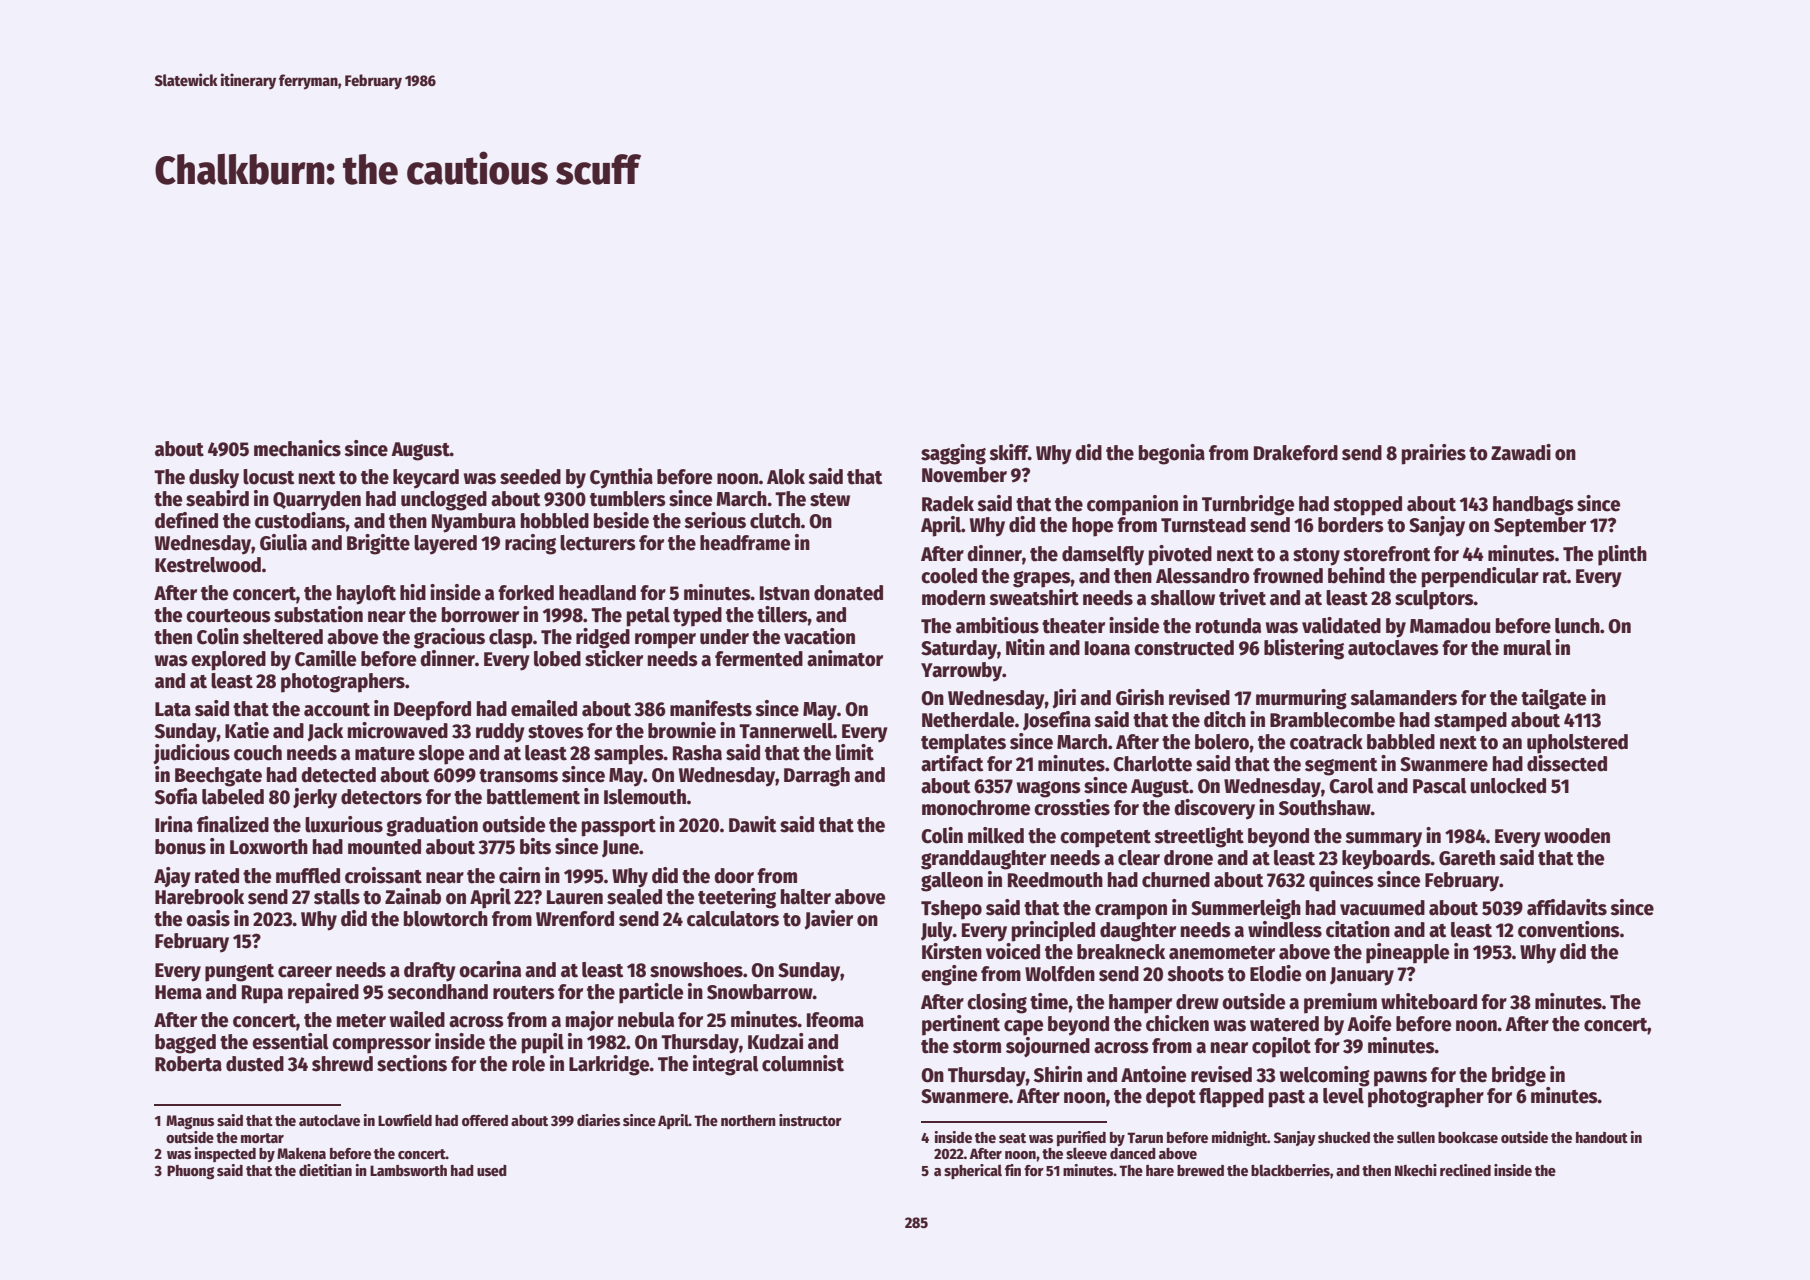 Image resolution: width=1810 pixels, height=1280 pixels. What do you see at coordinates (646, 1020) in the screenshot?
I see `nebula` at bounding box center [646, 1020].
